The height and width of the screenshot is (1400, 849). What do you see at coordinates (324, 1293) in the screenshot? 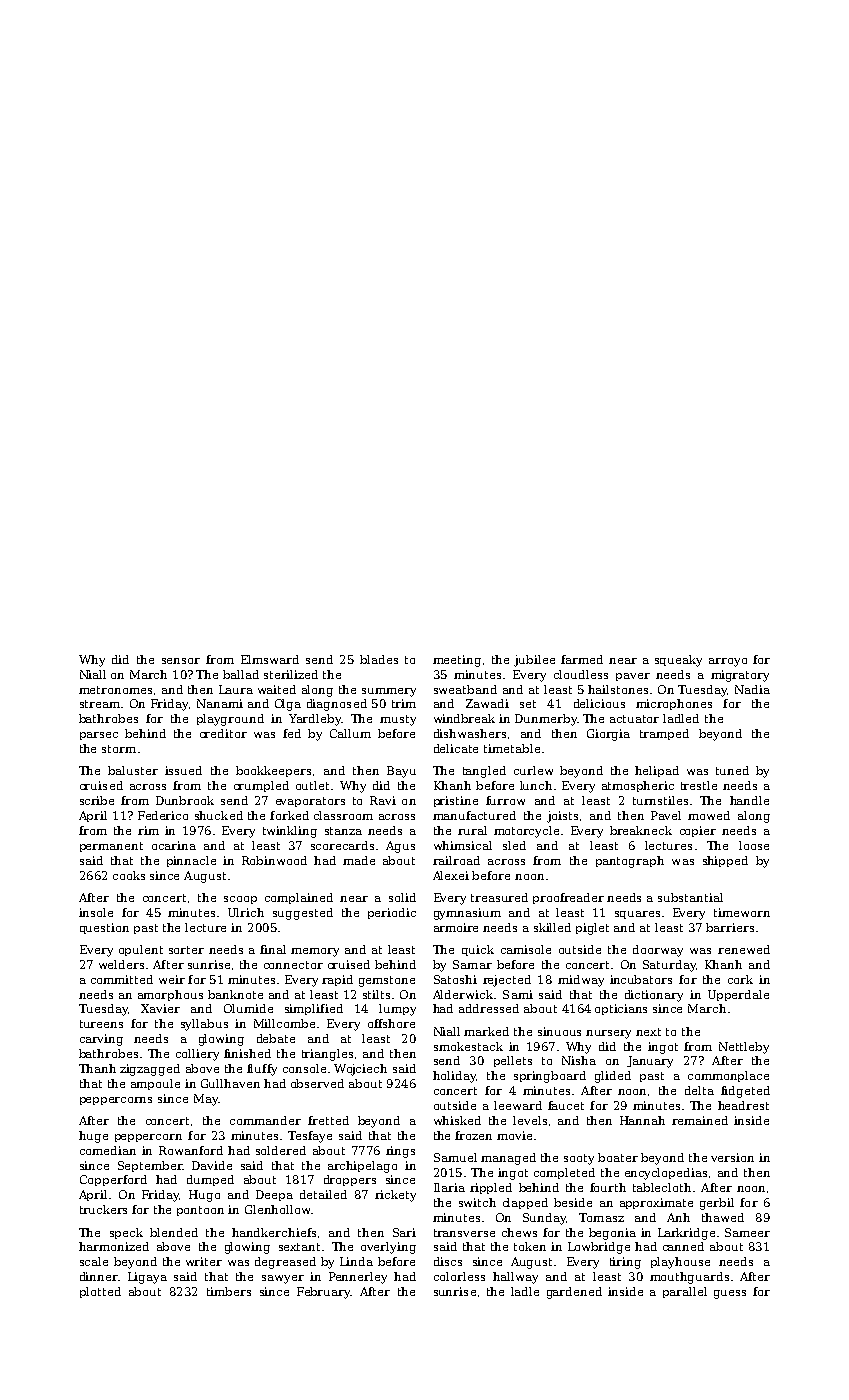
I see `February` at bounding box center [324, 1293].
